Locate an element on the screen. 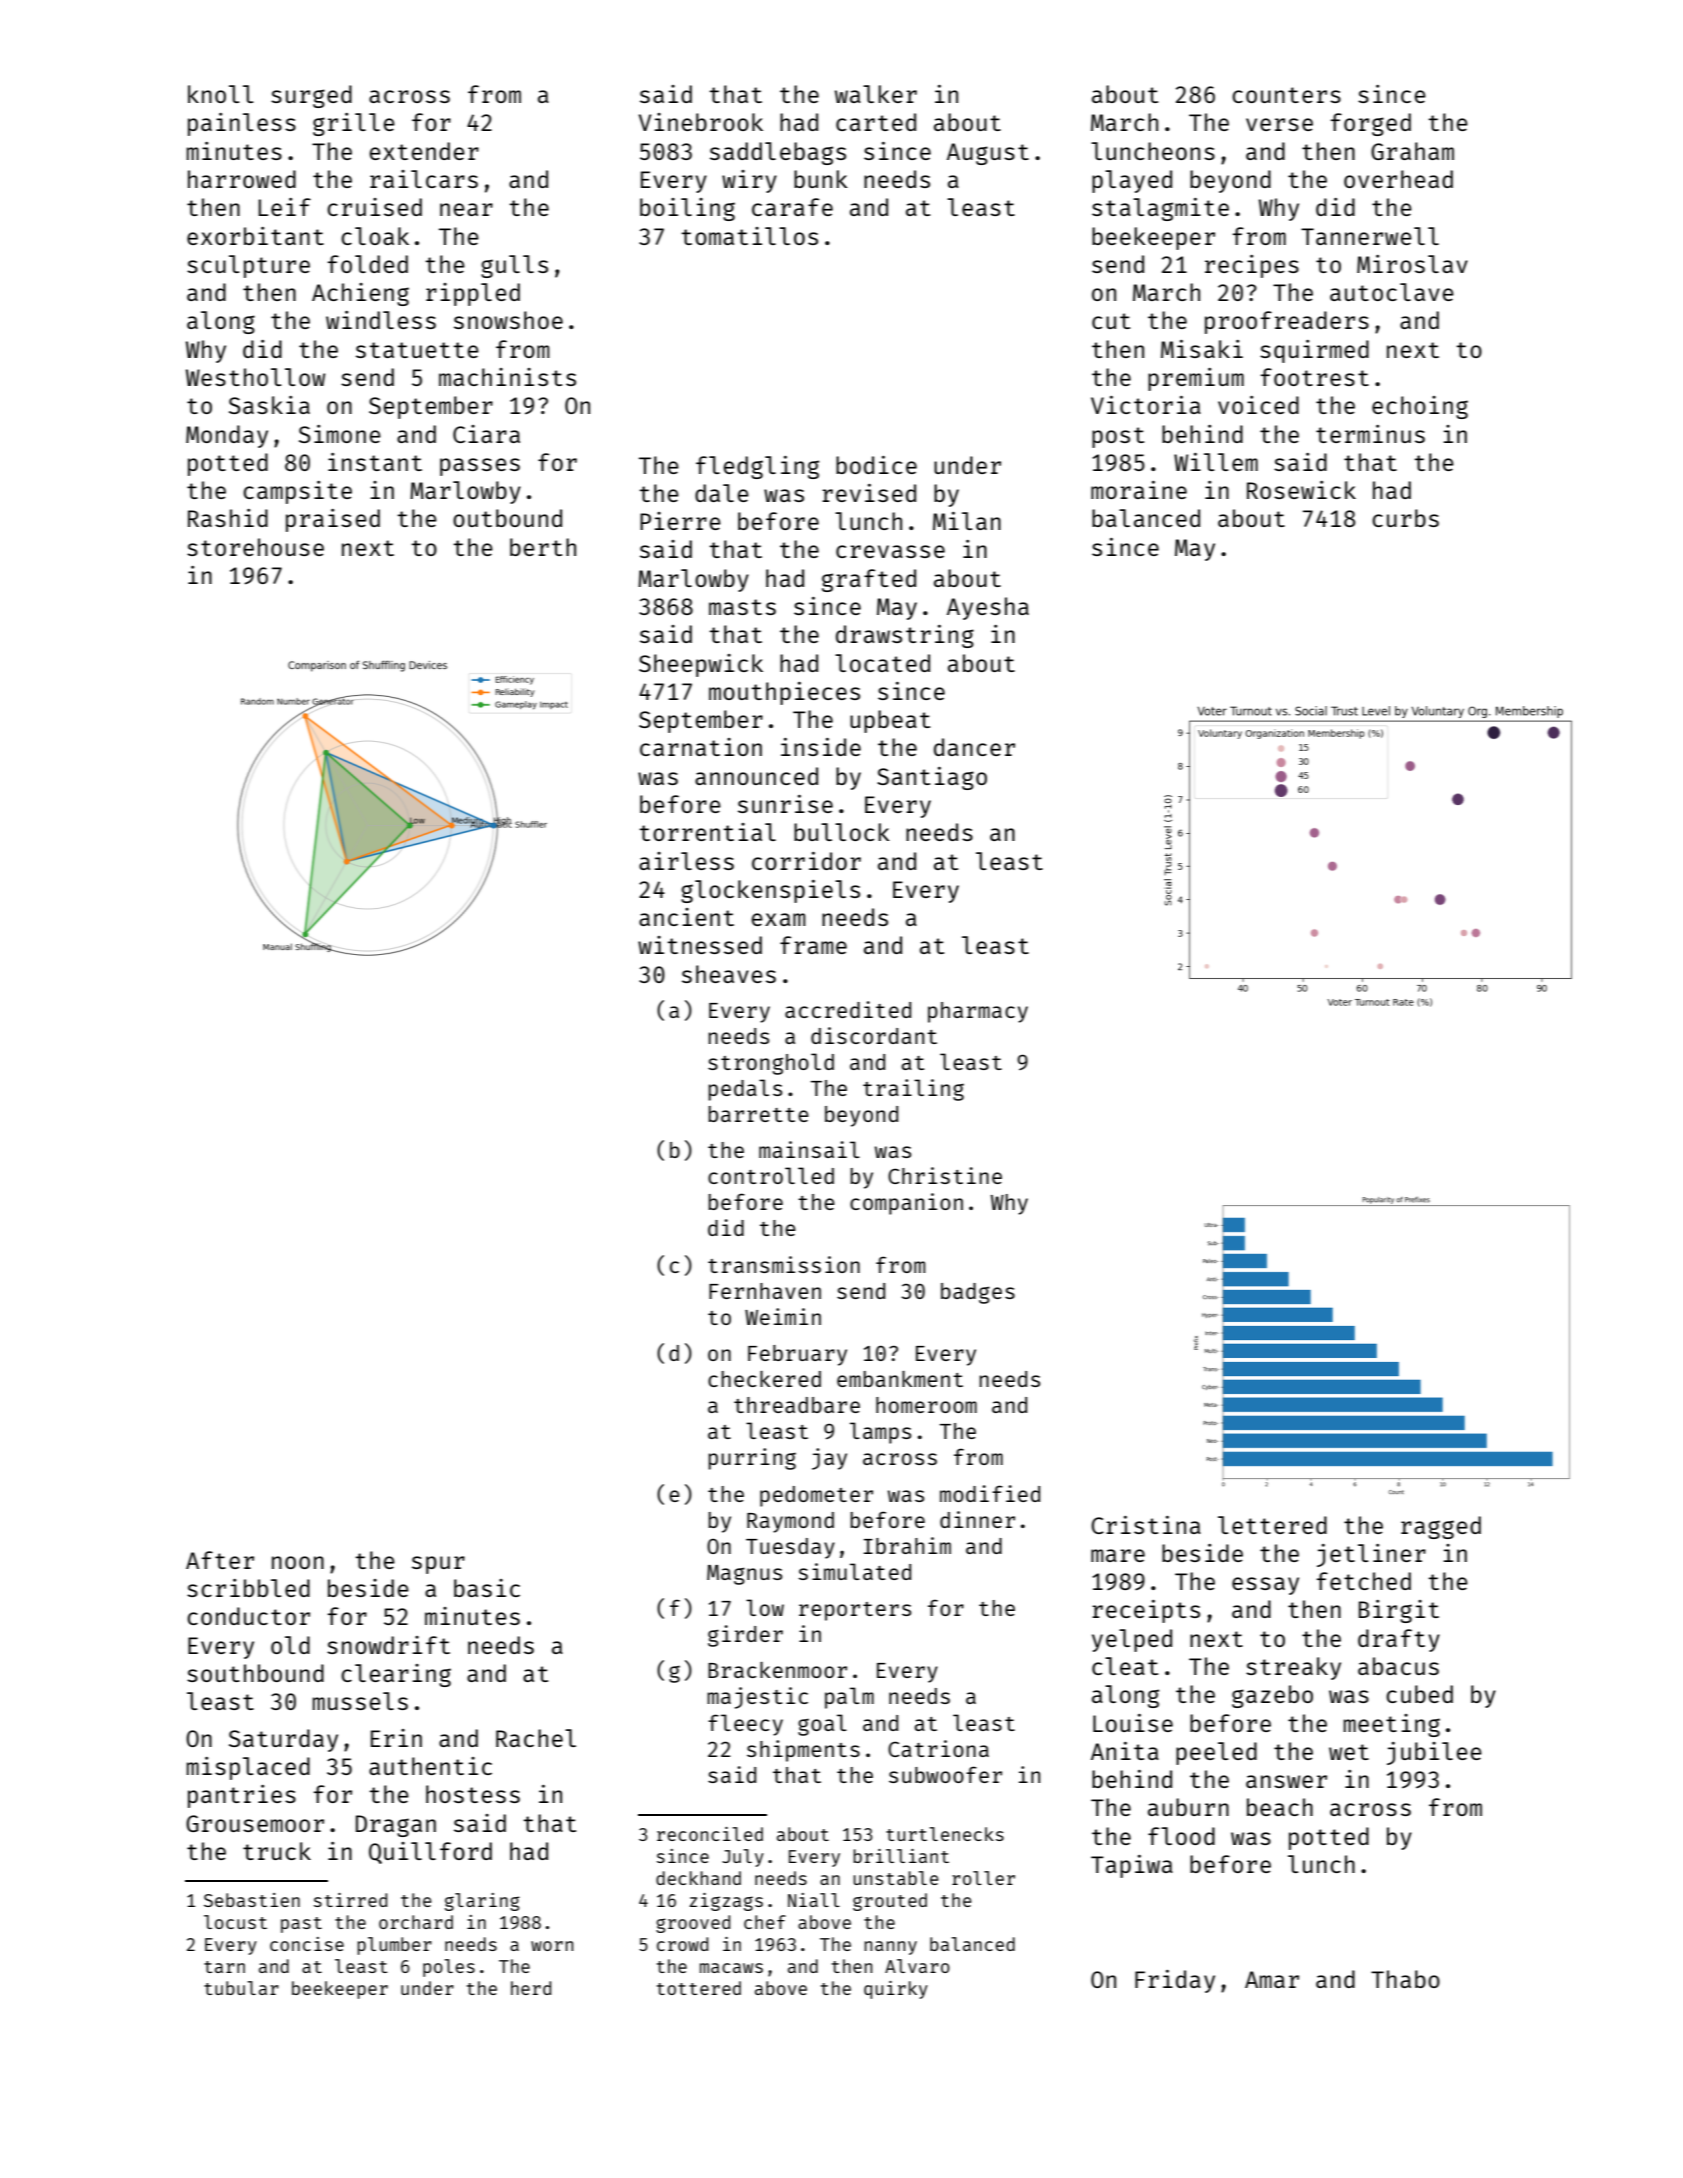 The height and width of the screenshot is (2178, 1683). verse is located at coordinates (1279, 124).
